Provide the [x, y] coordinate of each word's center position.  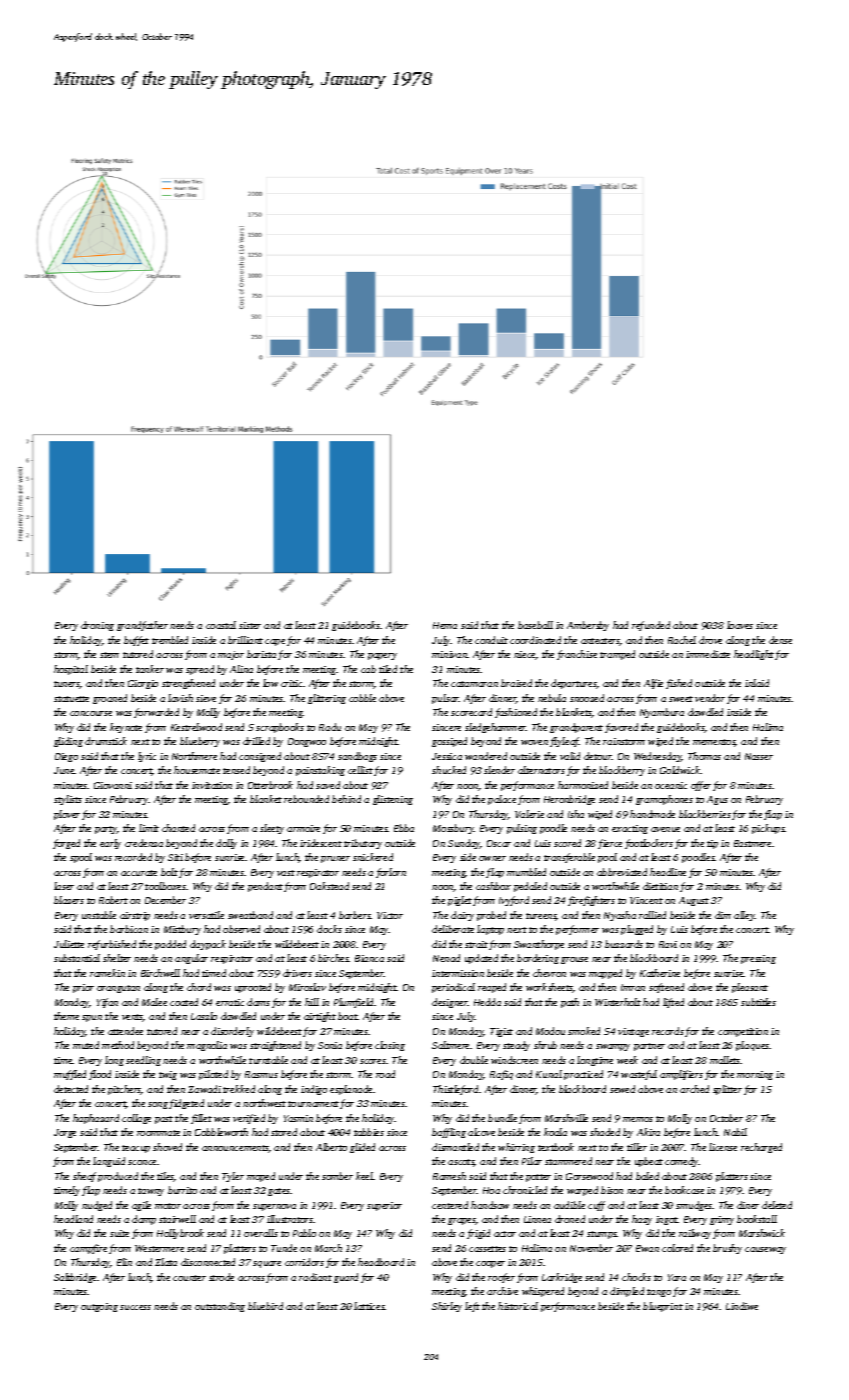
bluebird [265, 1306]
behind [346, 799]
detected [71, 1089]
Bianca [369, 958]
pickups [768, 829]
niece [525, 655]
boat [348, 1016]
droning [97, 626]
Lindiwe [742, 1306]
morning [755, 1075]
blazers [69, 900]
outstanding [220, 1307]
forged [66, 844]
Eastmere [752, 843]
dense [780, 640]
